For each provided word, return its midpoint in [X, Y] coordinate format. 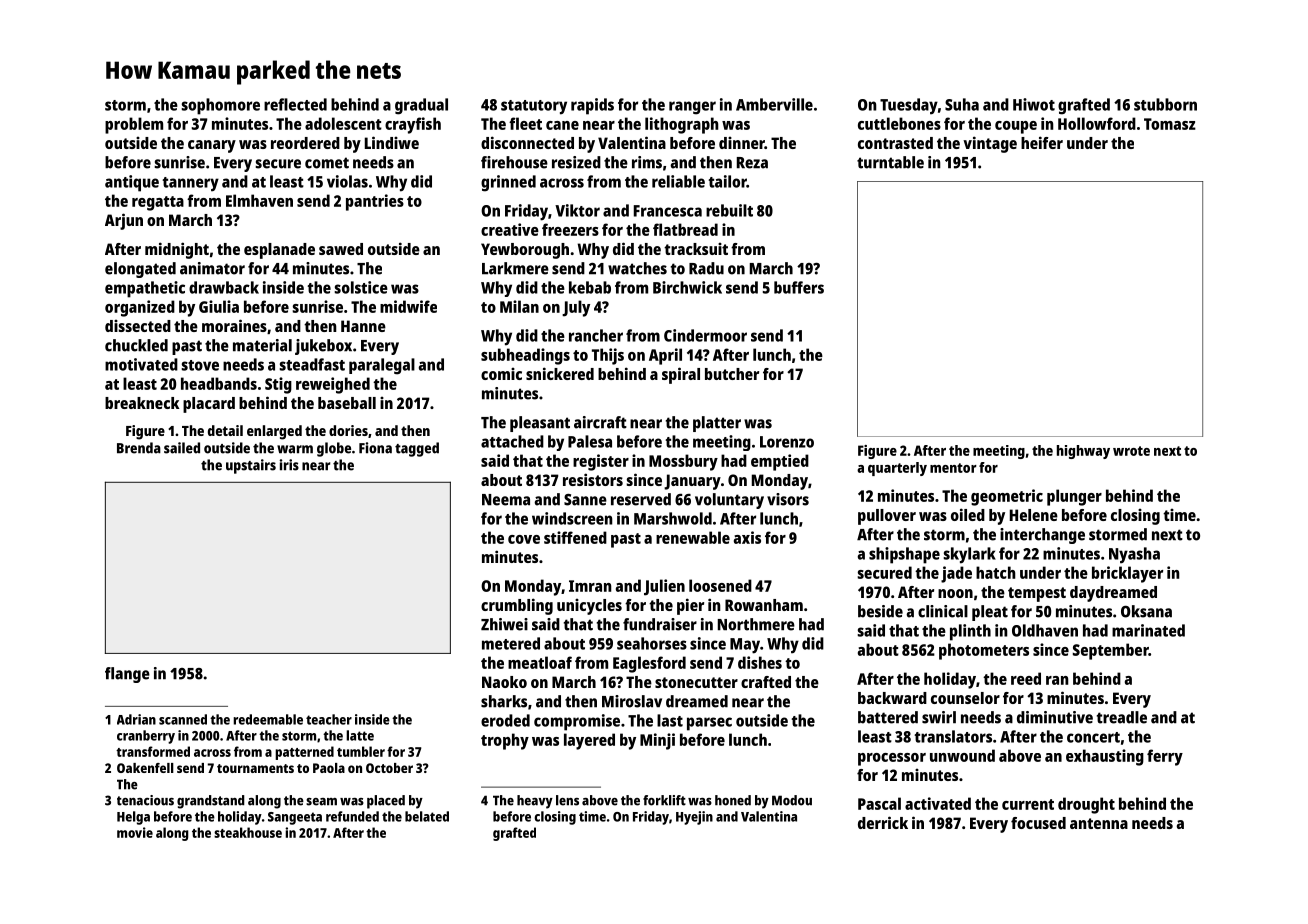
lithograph [682, 125]
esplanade [279, 251]
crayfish [413, 125]
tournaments [255, 768]
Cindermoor [705, 335]
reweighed [333, 385]
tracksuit [696, 249]
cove [524, 539]
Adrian [136, 719]
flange [127, 675]
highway [1083, 452]
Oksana [1146, 611]
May [745, 646]
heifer [1042, 142]
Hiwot [1034, 104]
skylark [969, 555]
